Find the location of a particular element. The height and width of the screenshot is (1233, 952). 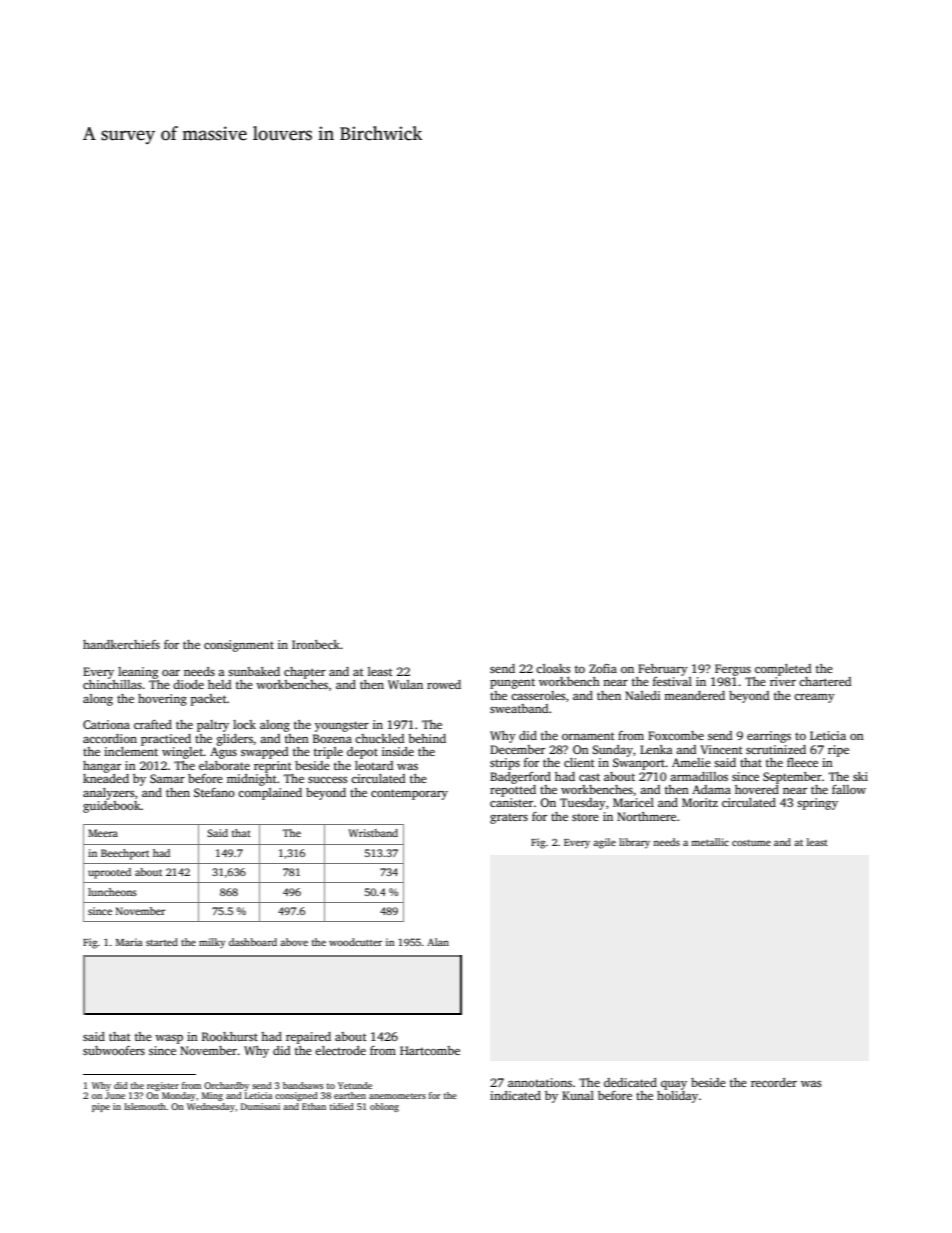

holiday is located at coordinates (677, 1097).
